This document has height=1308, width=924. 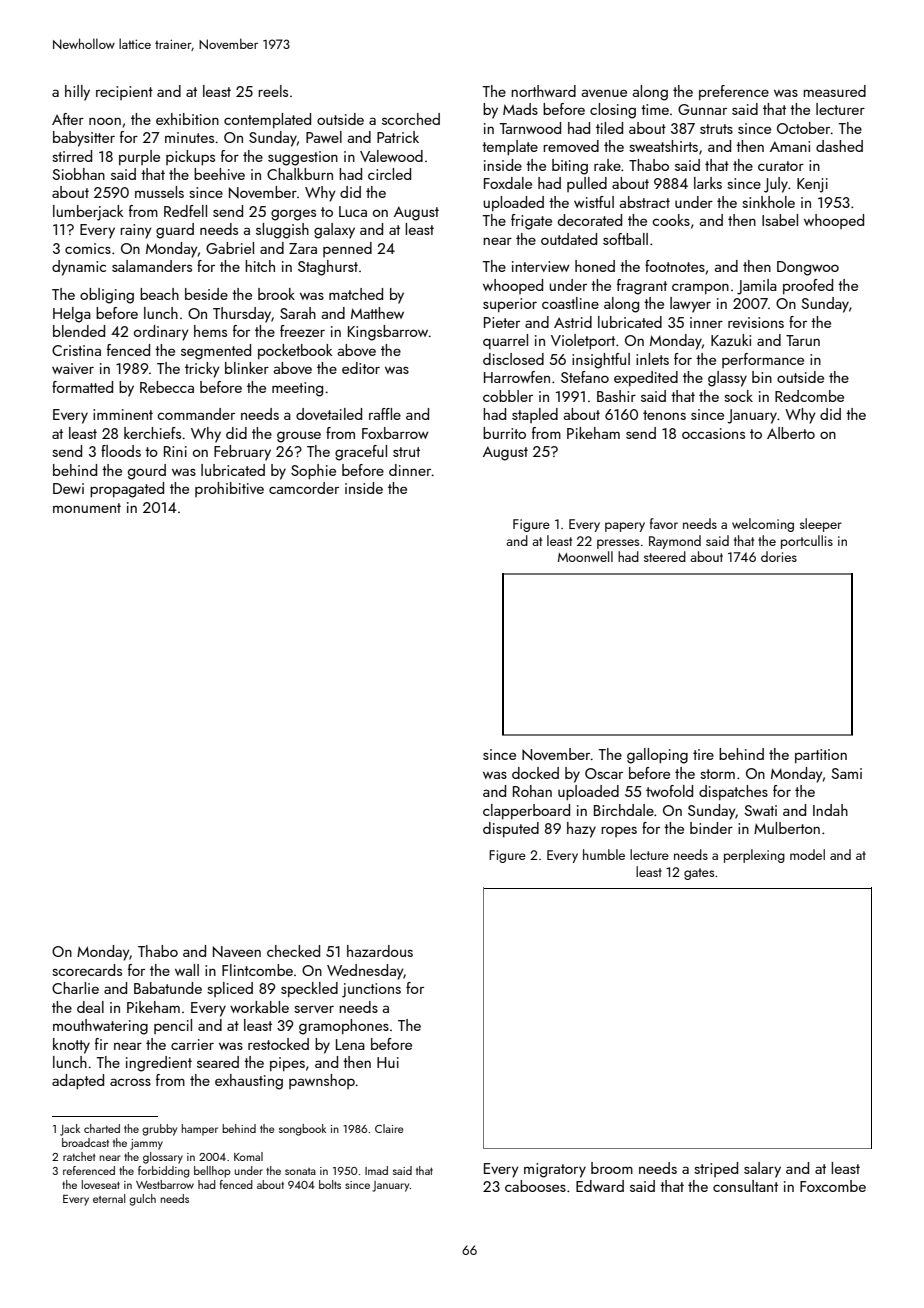 I want to click on Lena, so click(x=350, y=1044).
